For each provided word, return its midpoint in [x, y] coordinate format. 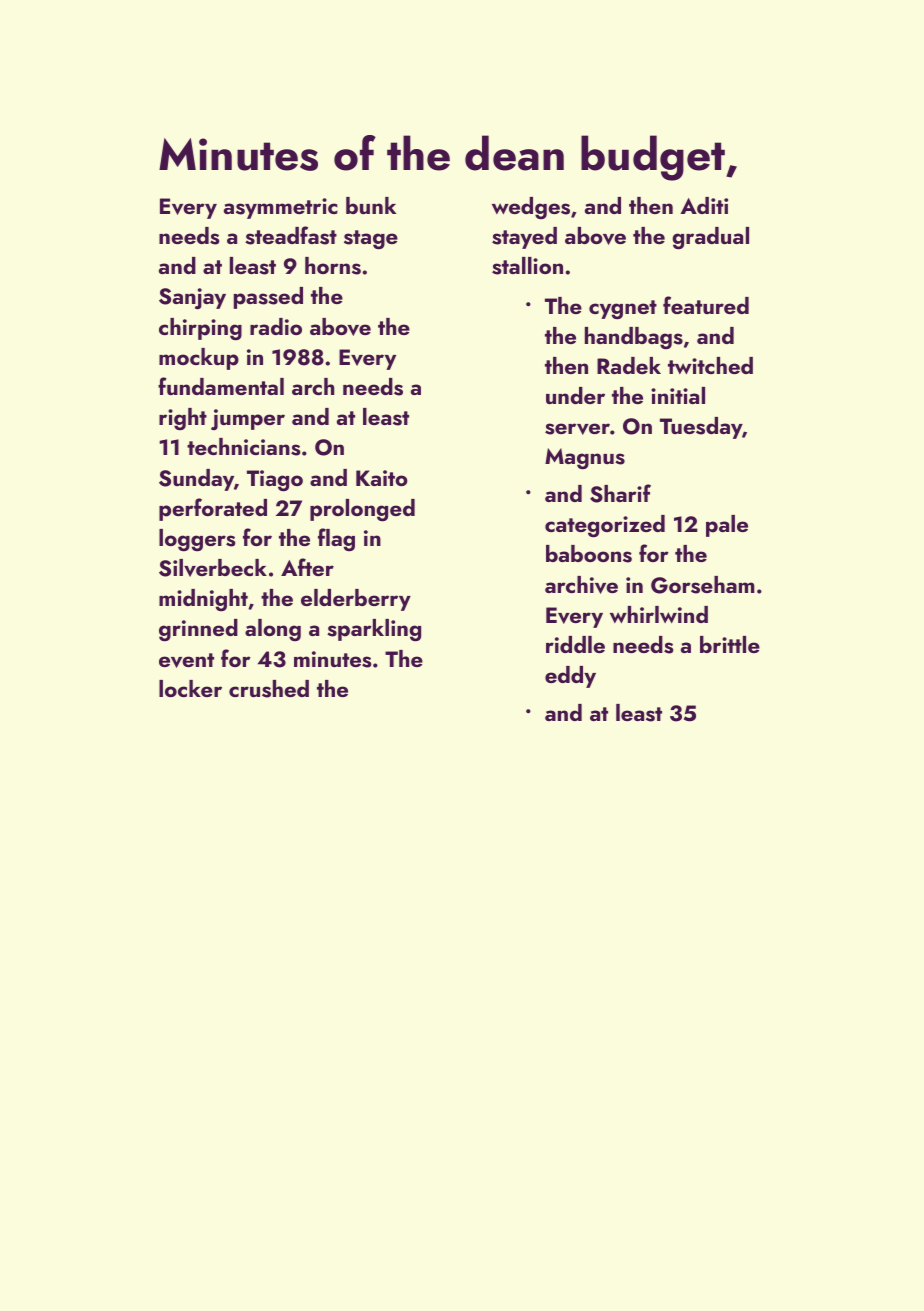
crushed [269, 689]
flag [336, 540]
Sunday [196, 480]
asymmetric [281, 208]
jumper [248, 420]
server [577, 429]
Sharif [620, 493]
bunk [371, 205]
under [575, 395]
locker [190, 688]
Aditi [704, 205]
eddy [570, 677]
